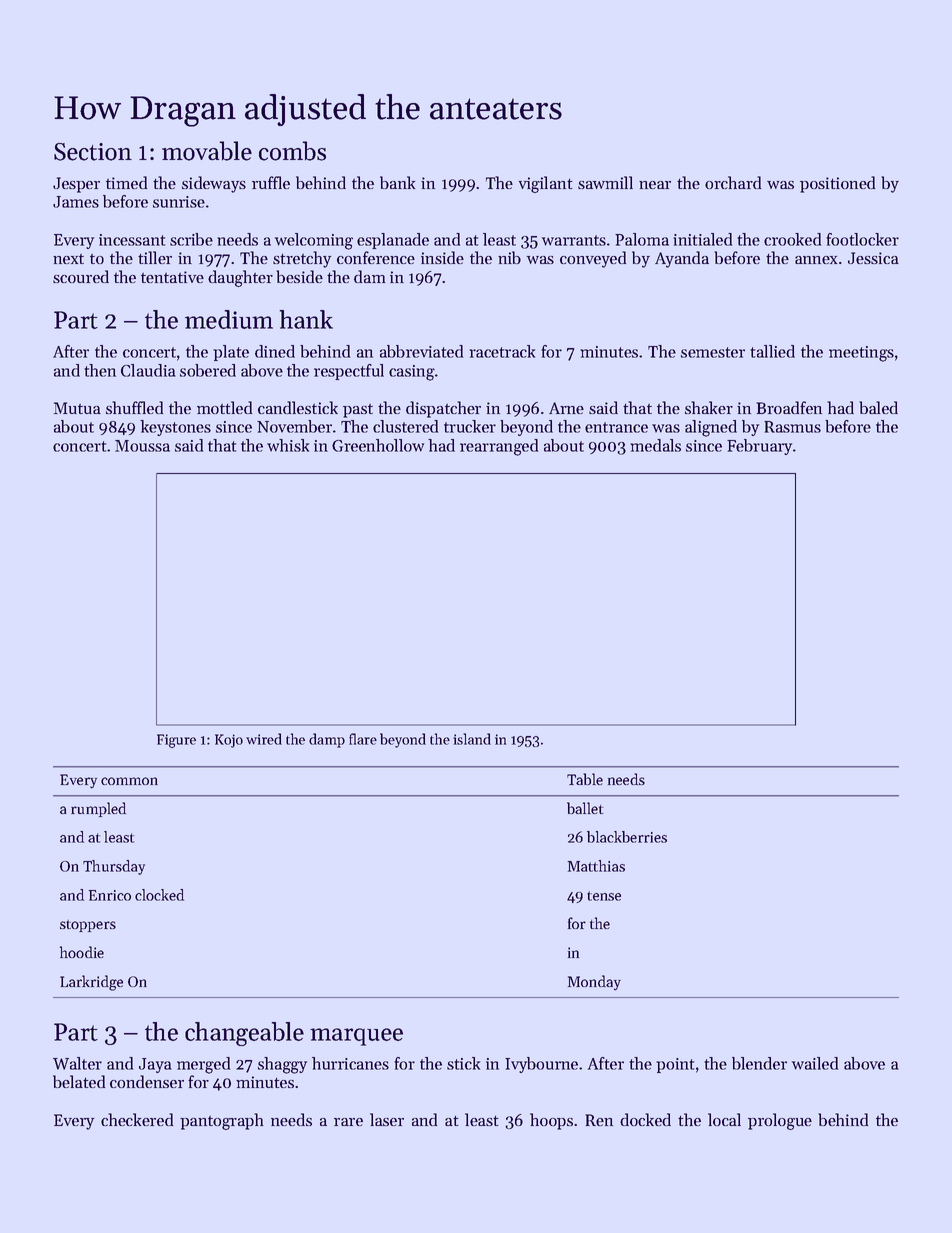  Describe the element at coordinates (264, 739) in the screenshot. I see `wired` at that location.
